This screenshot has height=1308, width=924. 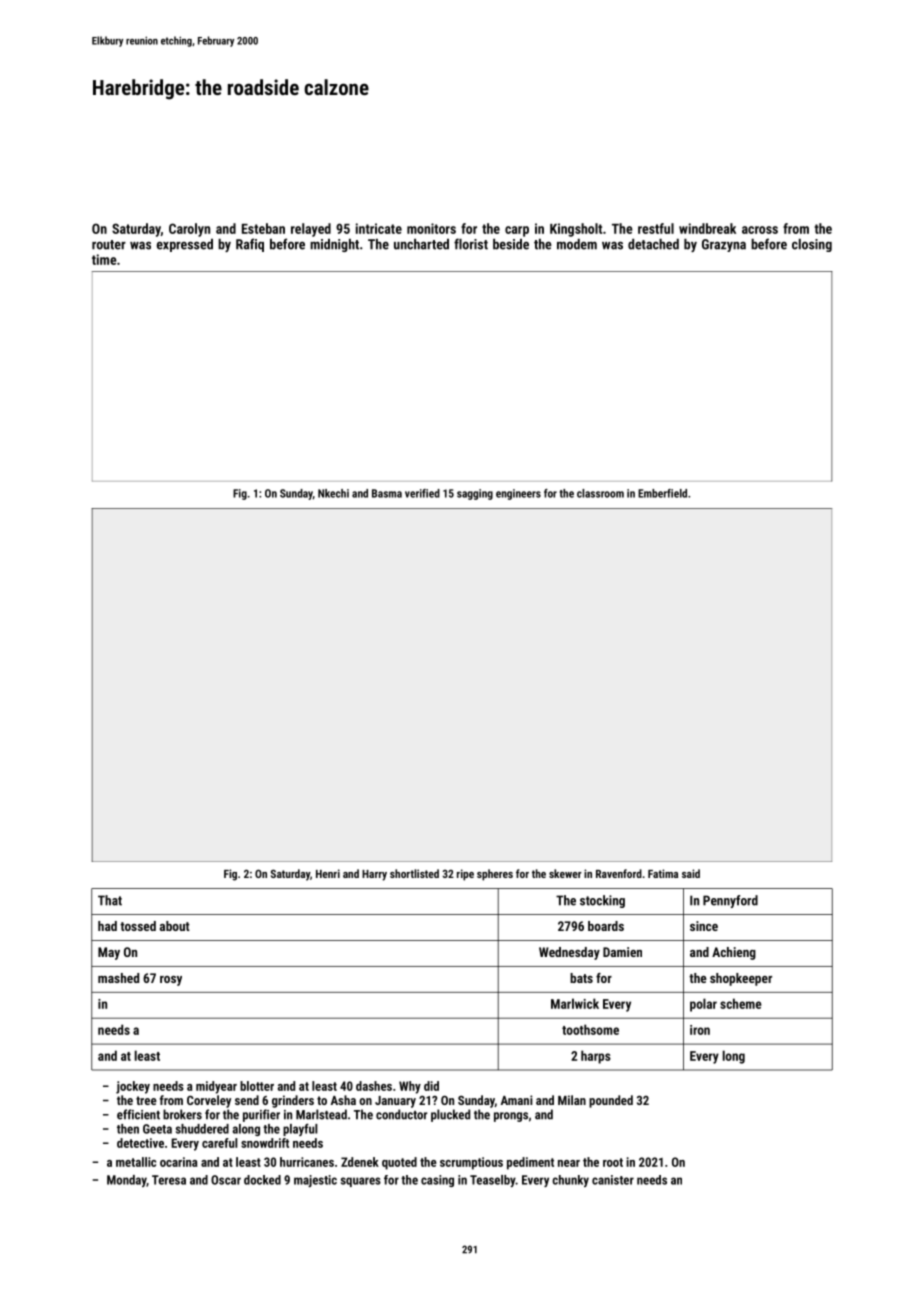 I want to click on florist, so click(x=471, y=244).
